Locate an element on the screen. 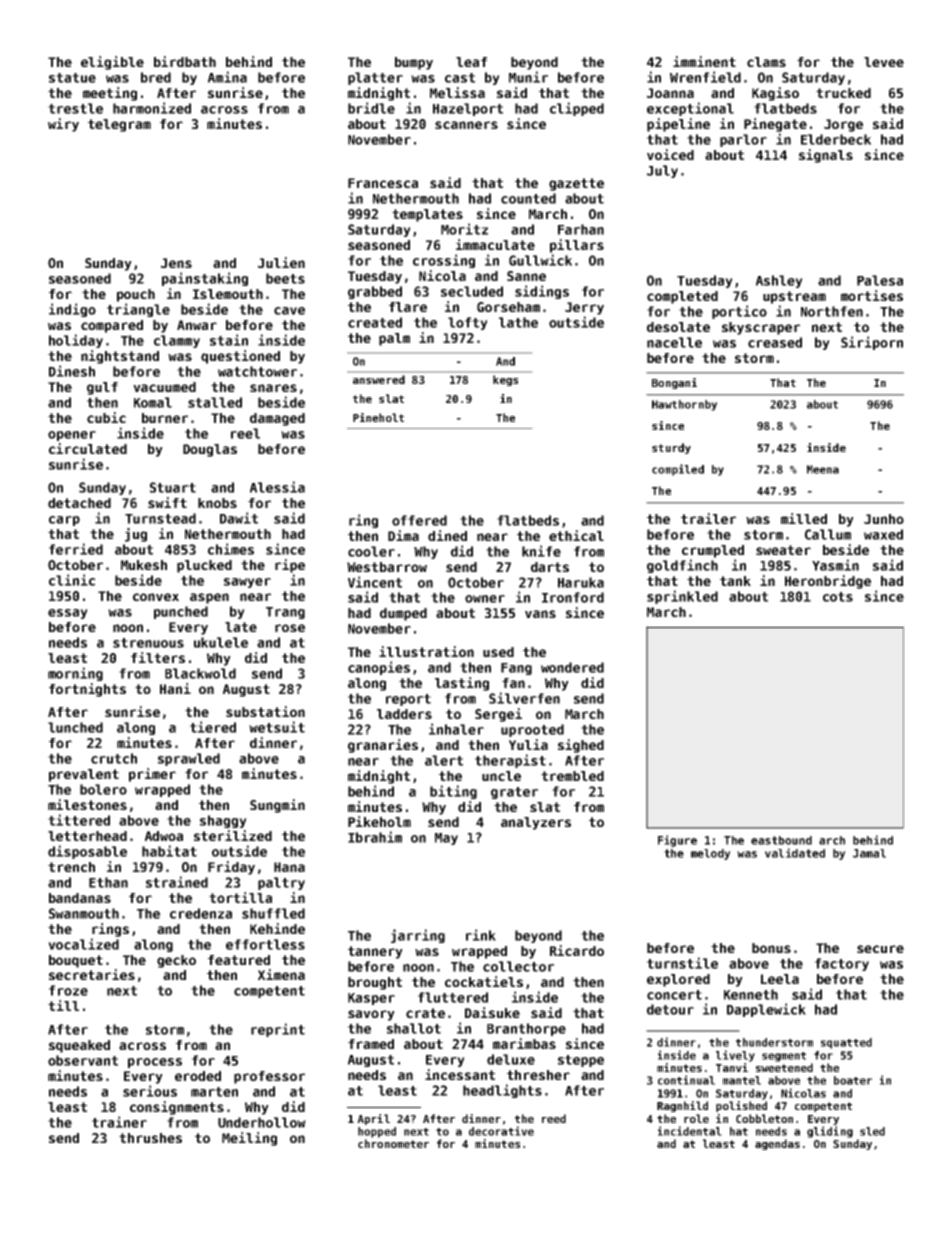 This screenshot has width=952, height=1233. Ironford is located at coordinates (573, 597).
